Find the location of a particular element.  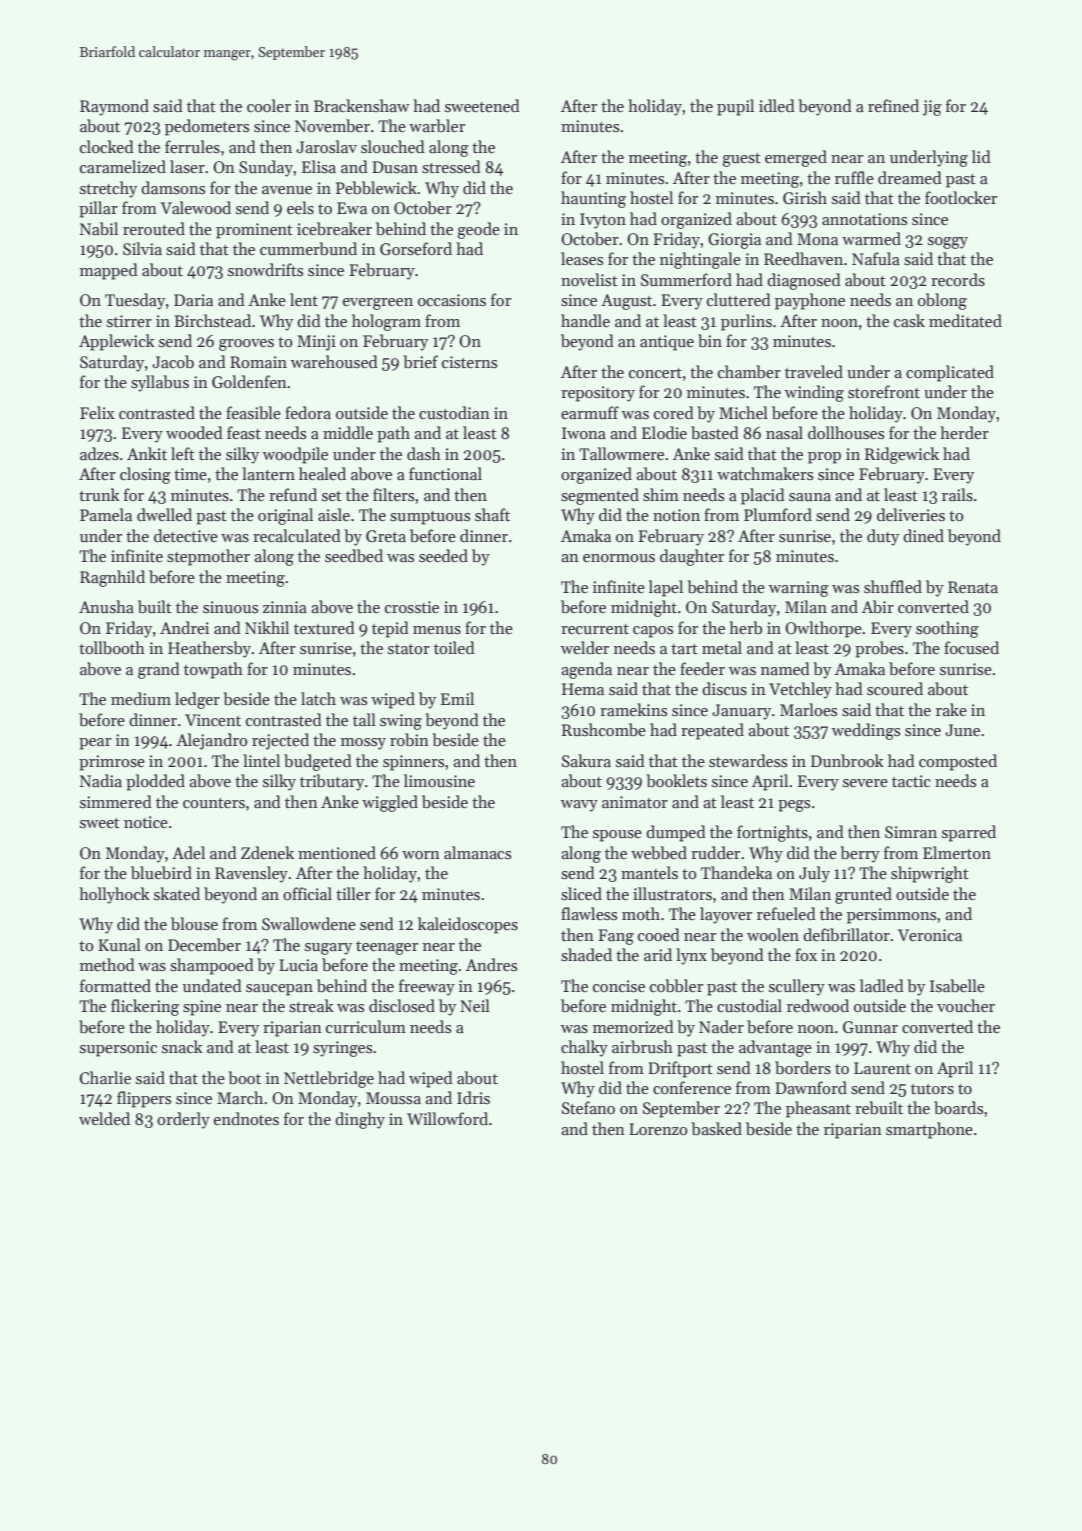

chalky is located at coordinates (584, 1048).
